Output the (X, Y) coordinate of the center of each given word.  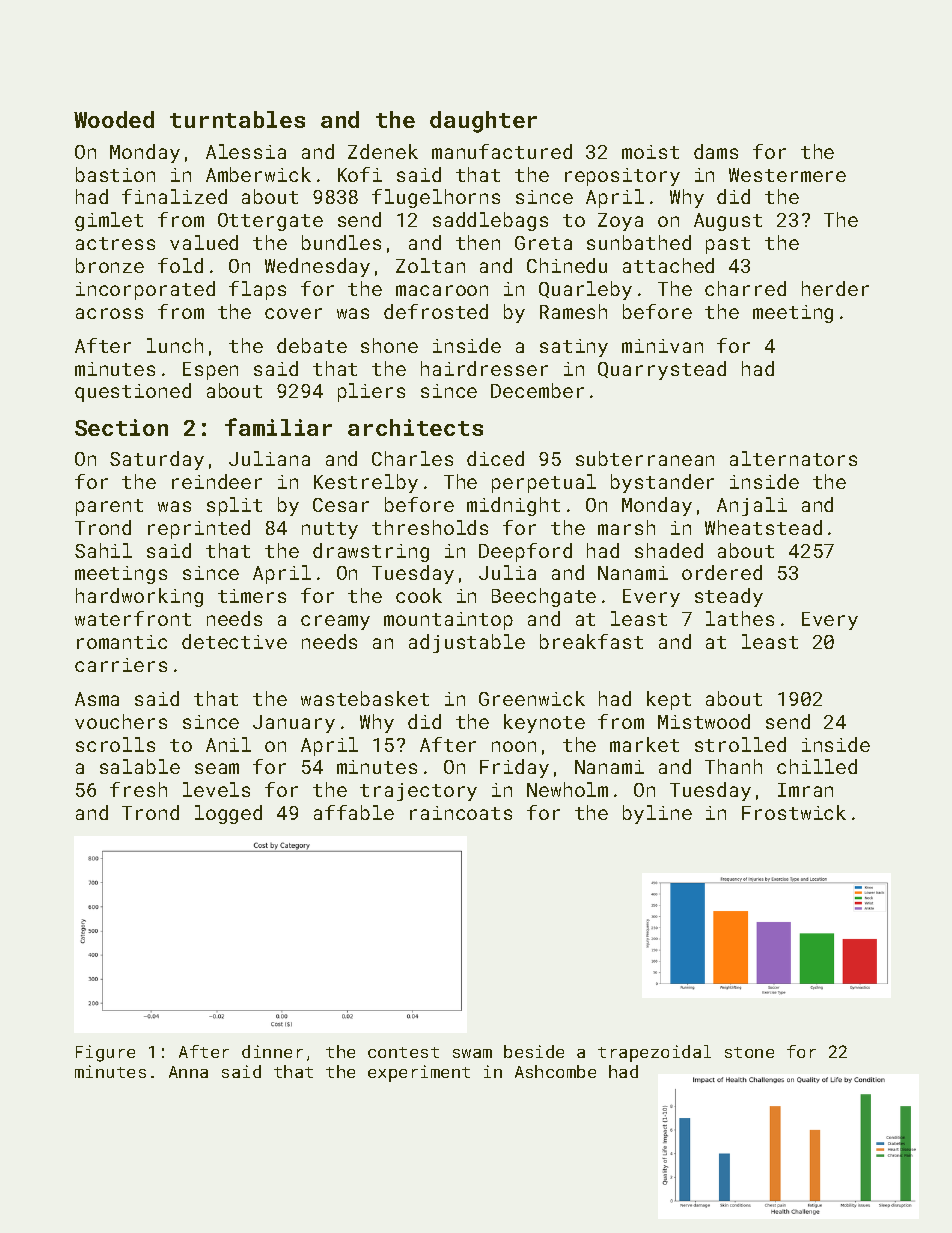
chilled (817, 766)
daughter (483, 122)
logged (228, 814)
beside (534, 1051)
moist (650, 152)
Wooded (114, 119)
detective (234, 641)
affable (354, 812)
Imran (805, 790)
